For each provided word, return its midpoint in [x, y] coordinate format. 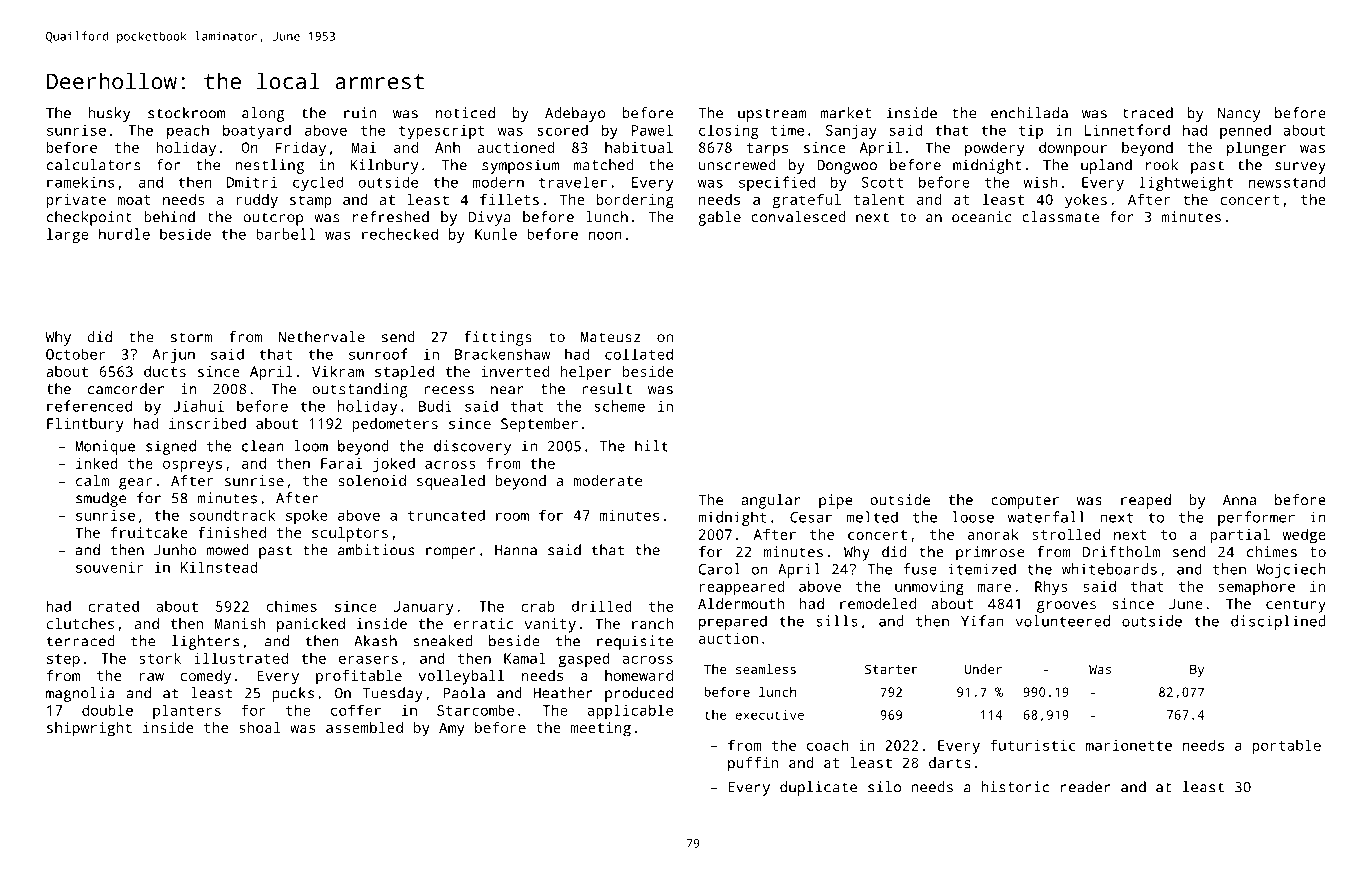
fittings [498, 338]
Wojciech [1291, 570]
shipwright [89, 729]
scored [562, 130]
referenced [89, 406]
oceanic [982, 217]
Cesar [811, 517]
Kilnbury [384, 166]
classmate [1060, 217]
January [424, 608]
